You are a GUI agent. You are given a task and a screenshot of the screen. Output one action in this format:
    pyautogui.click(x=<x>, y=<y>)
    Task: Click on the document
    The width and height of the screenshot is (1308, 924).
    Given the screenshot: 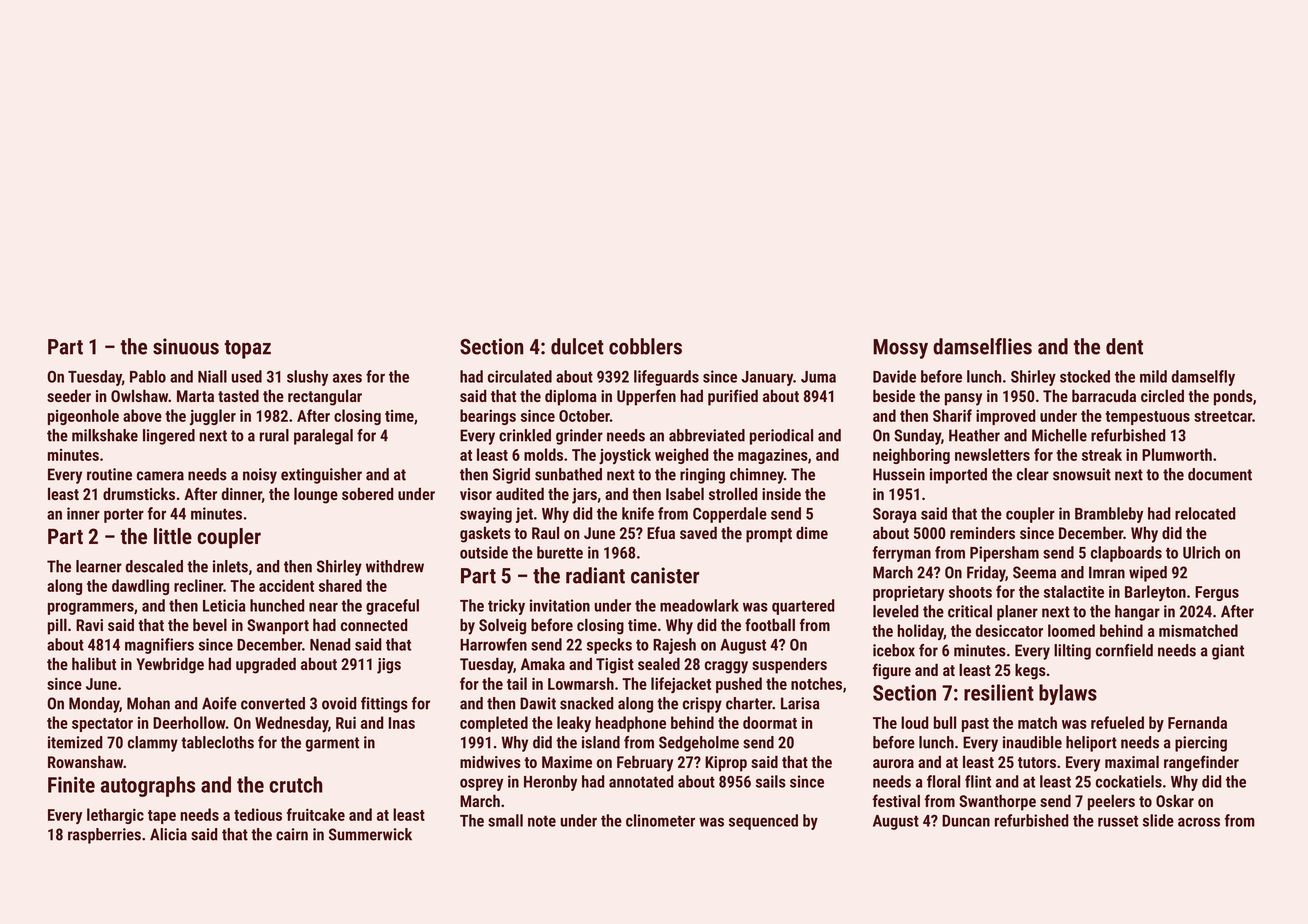 What is the action you would take?
    pyautogui.click(x=1220, y=474)
